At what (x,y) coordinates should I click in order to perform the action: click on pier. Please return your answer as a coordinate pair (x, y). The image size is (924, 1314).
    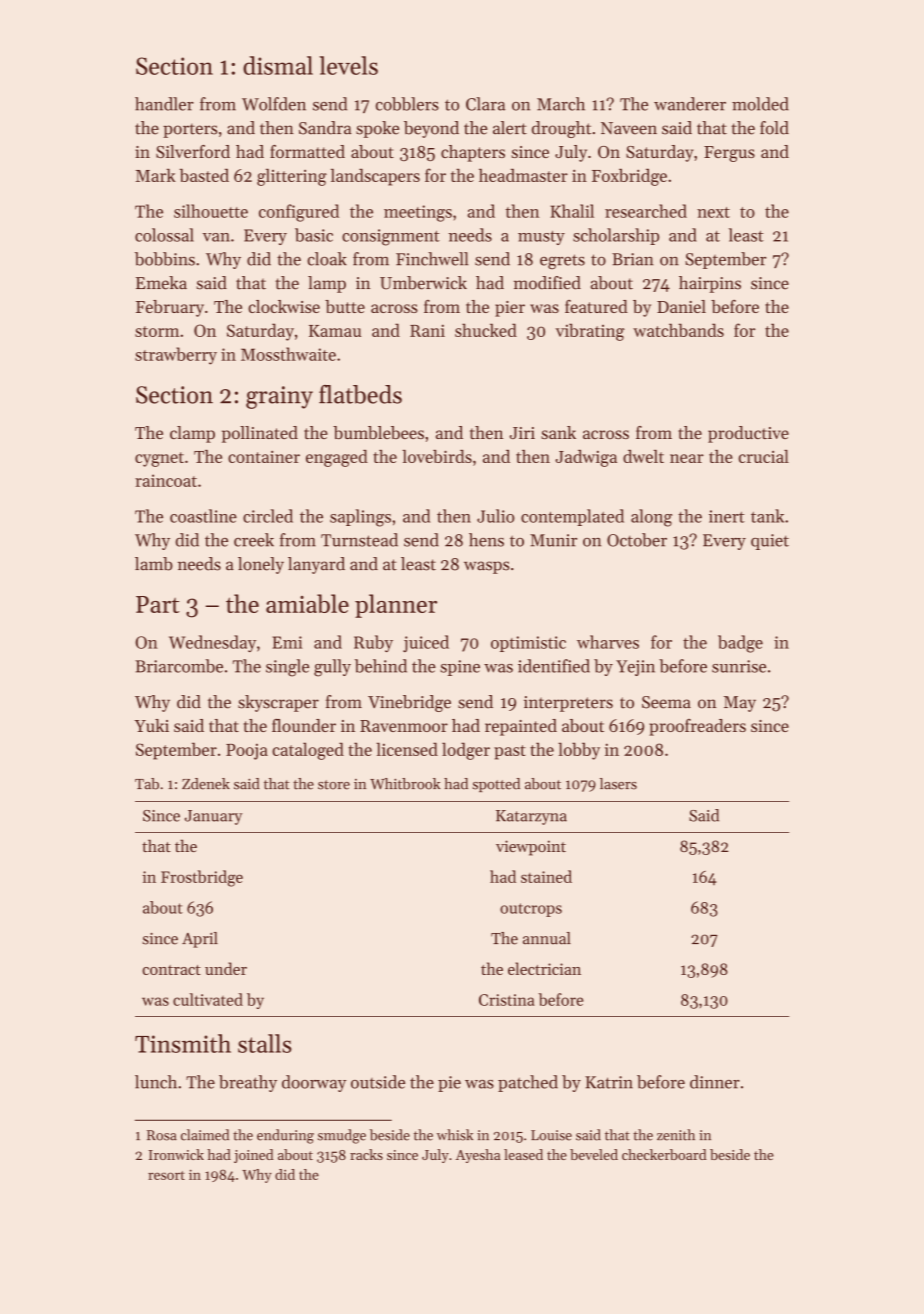
    Looking at the image, I should click on (510, 309).
